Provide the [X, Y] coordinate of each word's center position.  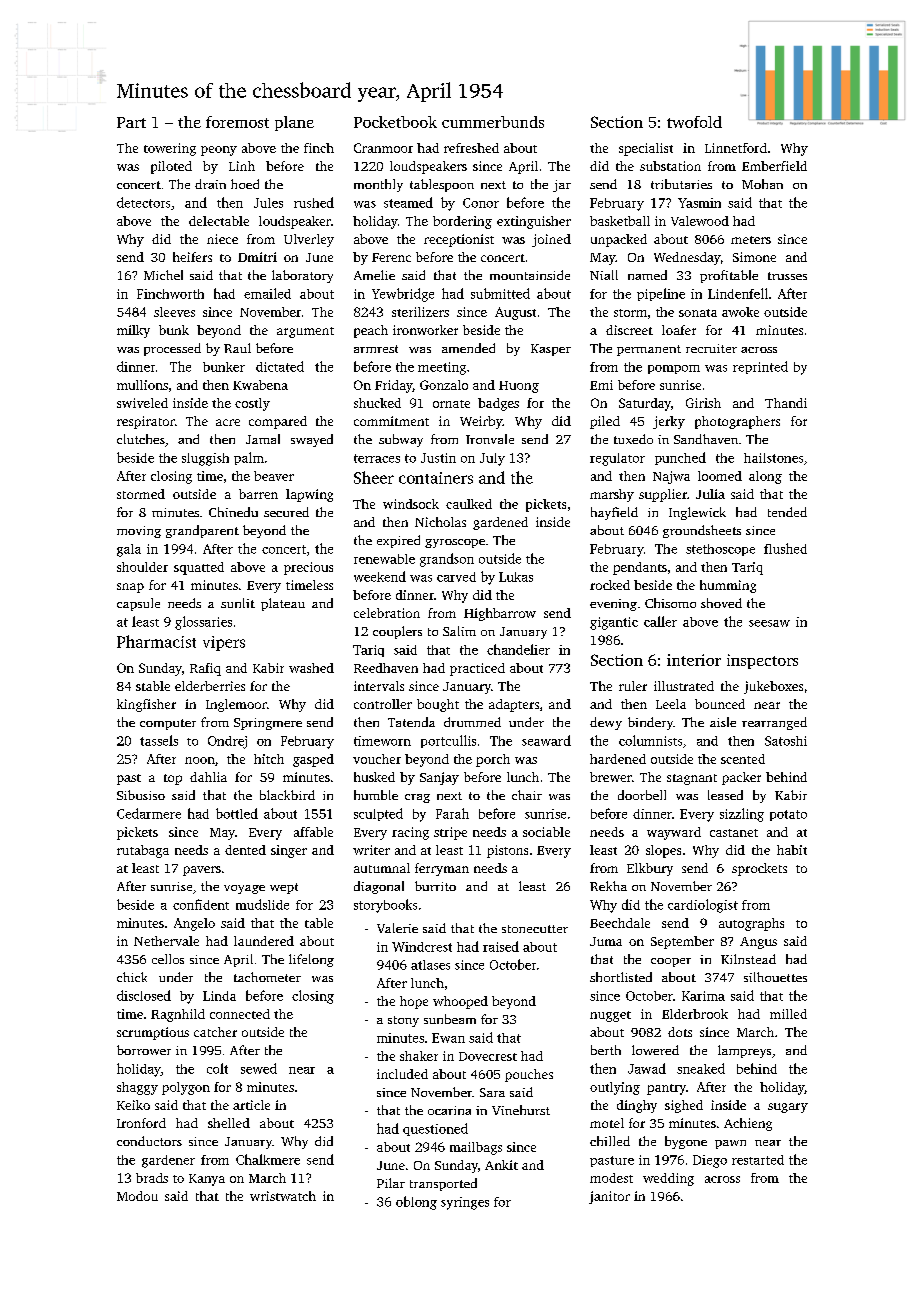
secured [286, 512]
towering [170, 149]
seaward [546, 740]
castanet [734, 833]
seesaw [769, 623]
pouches [529, 1075]
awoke [740, 312]
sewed [259, 1068]
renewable [384, 559]
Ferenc [391, 257]
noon [200, 760]
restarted [758, 1160]
